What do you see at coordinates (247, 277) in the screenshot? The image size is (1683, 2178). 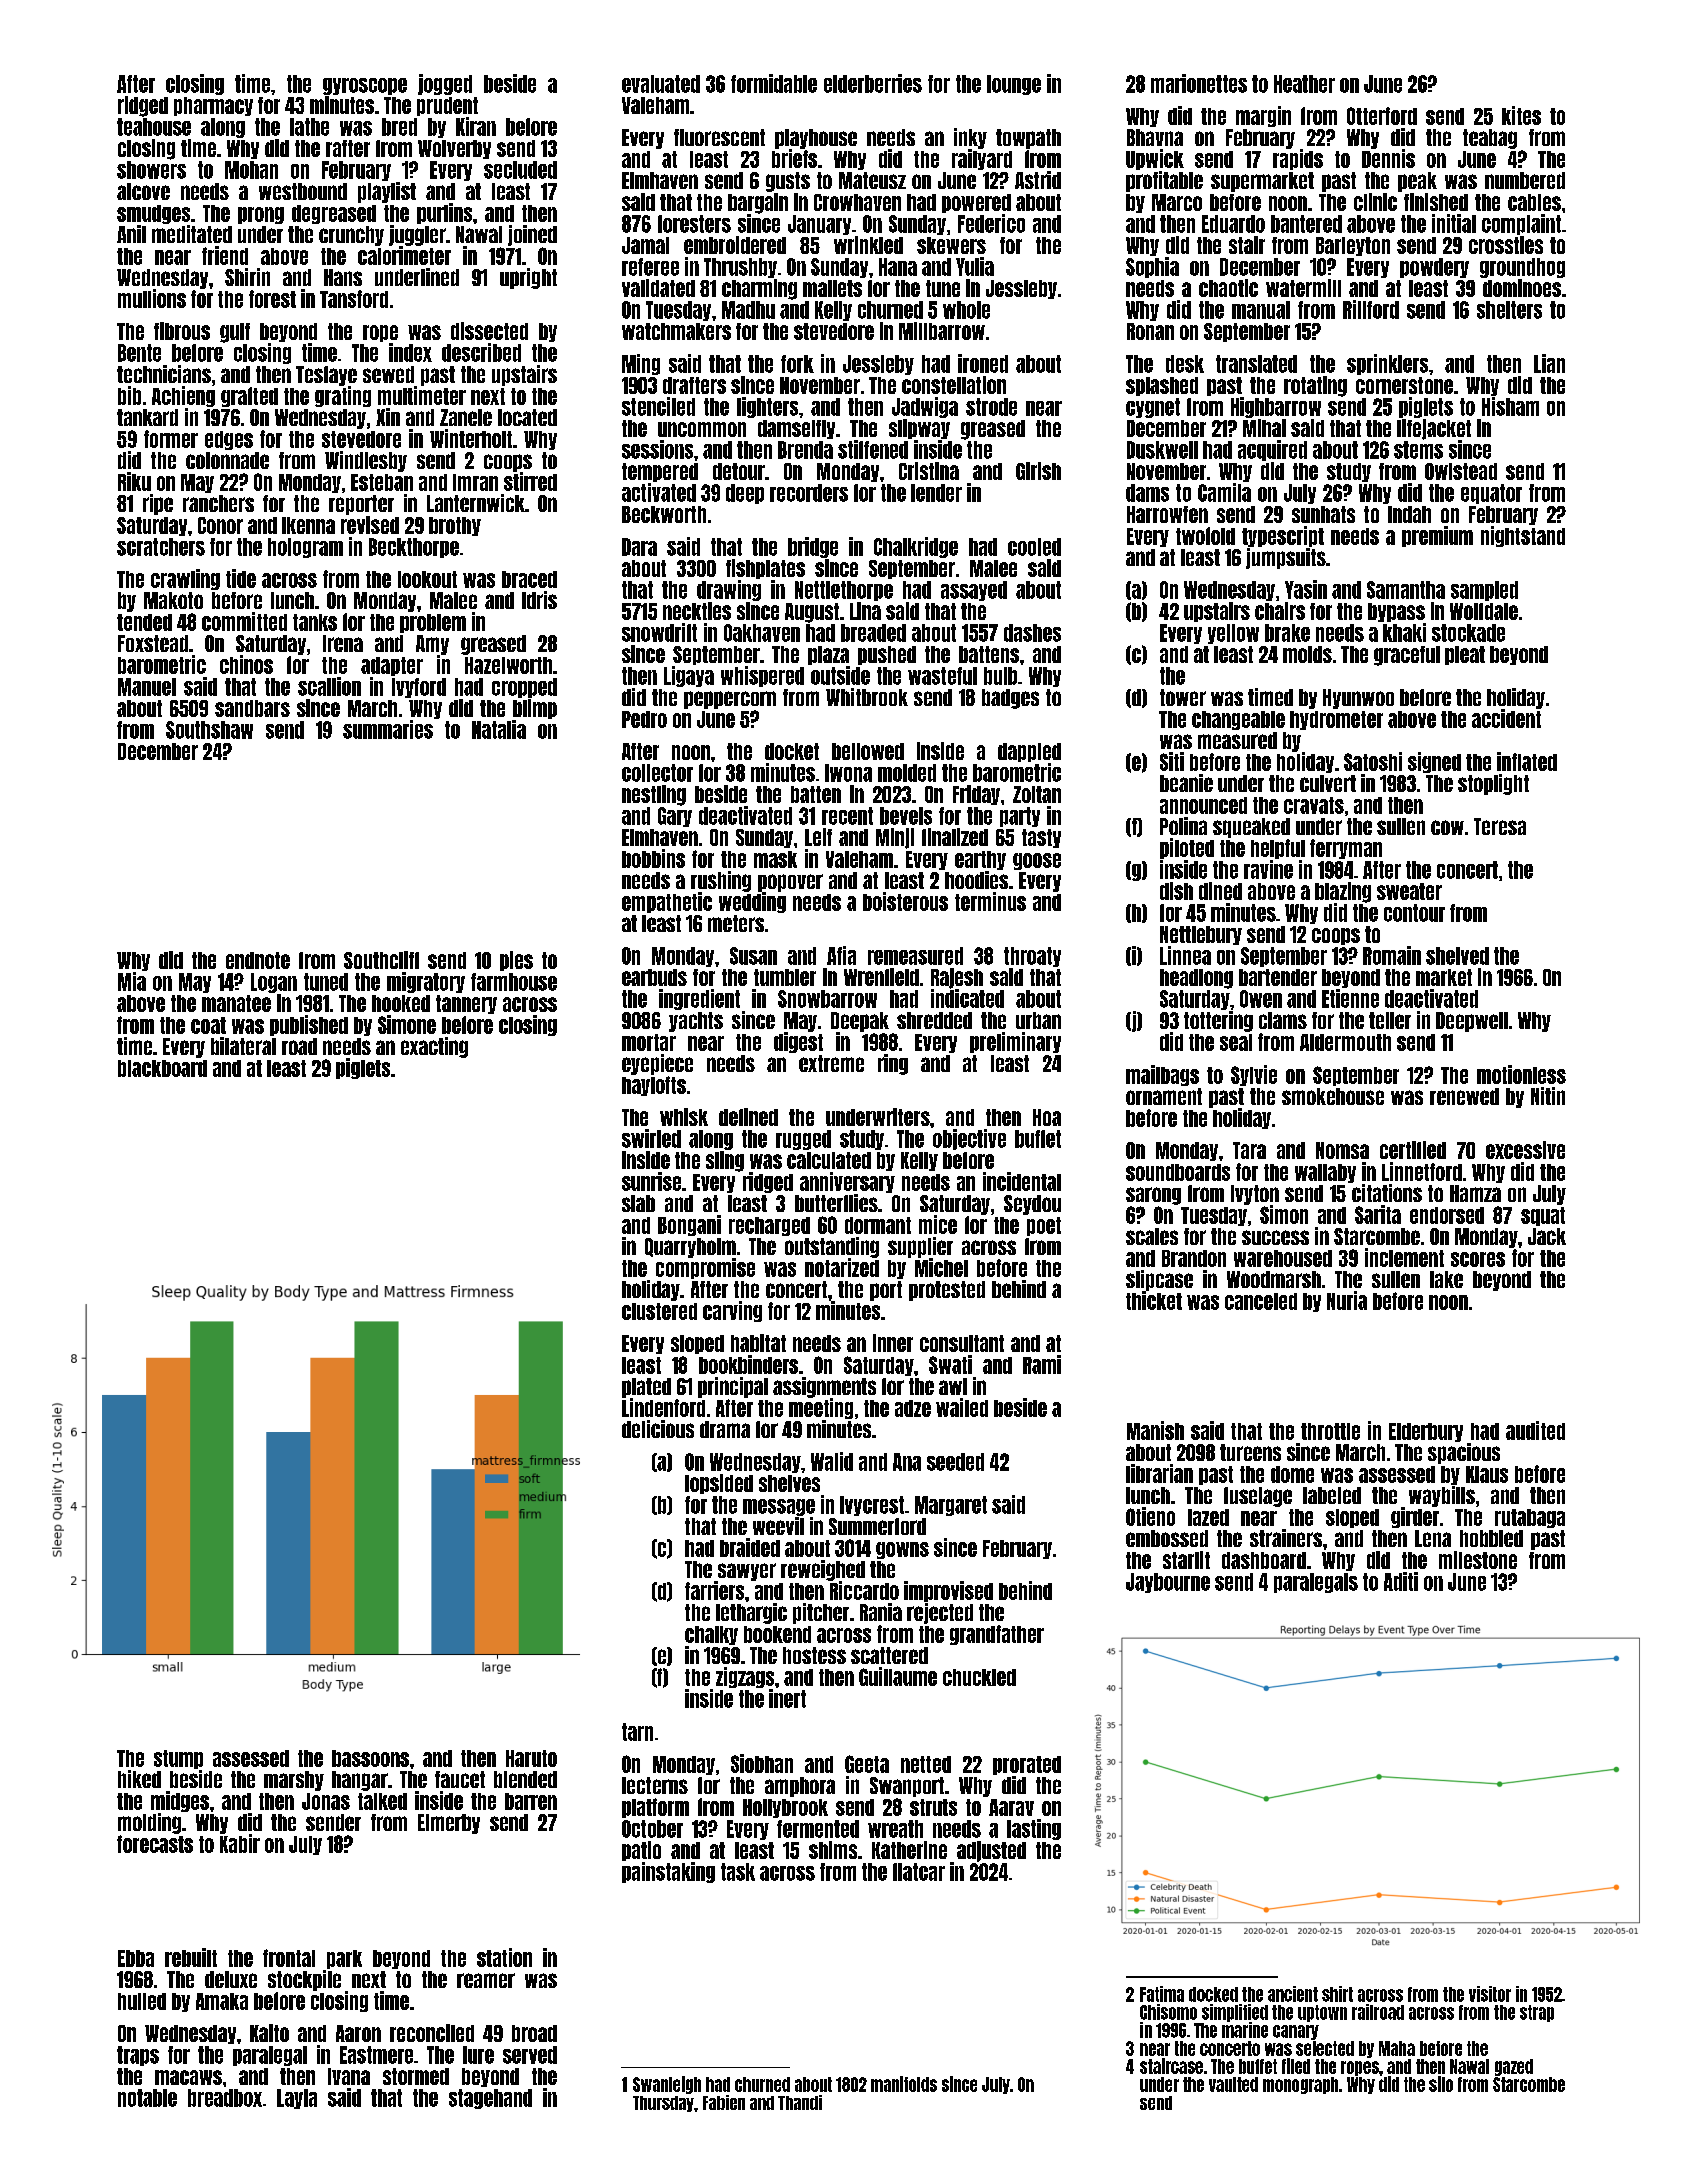 I see `Shirin` at bounding box center [247, 277].
